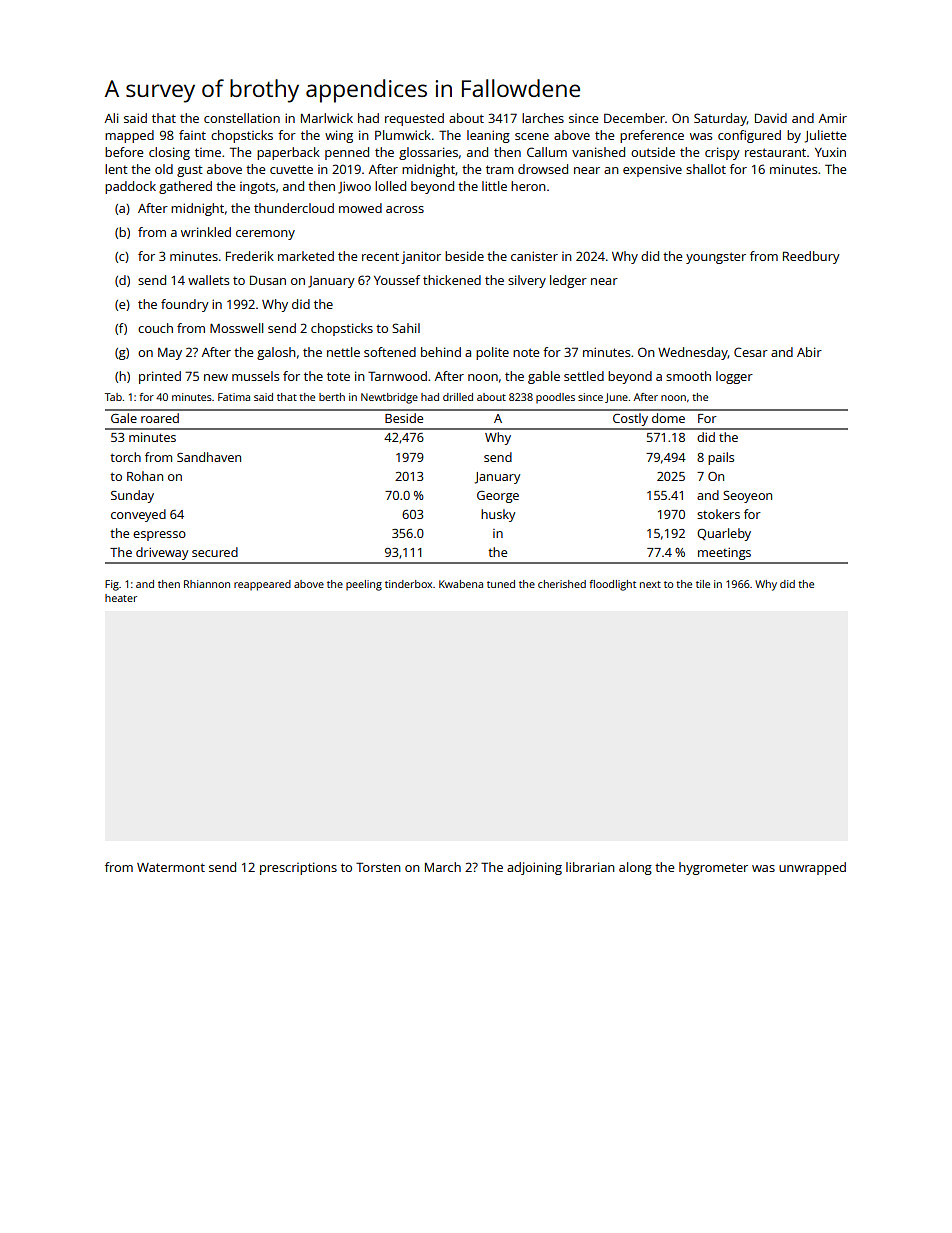  I want to click on unwrapped, so click(812, 868).
